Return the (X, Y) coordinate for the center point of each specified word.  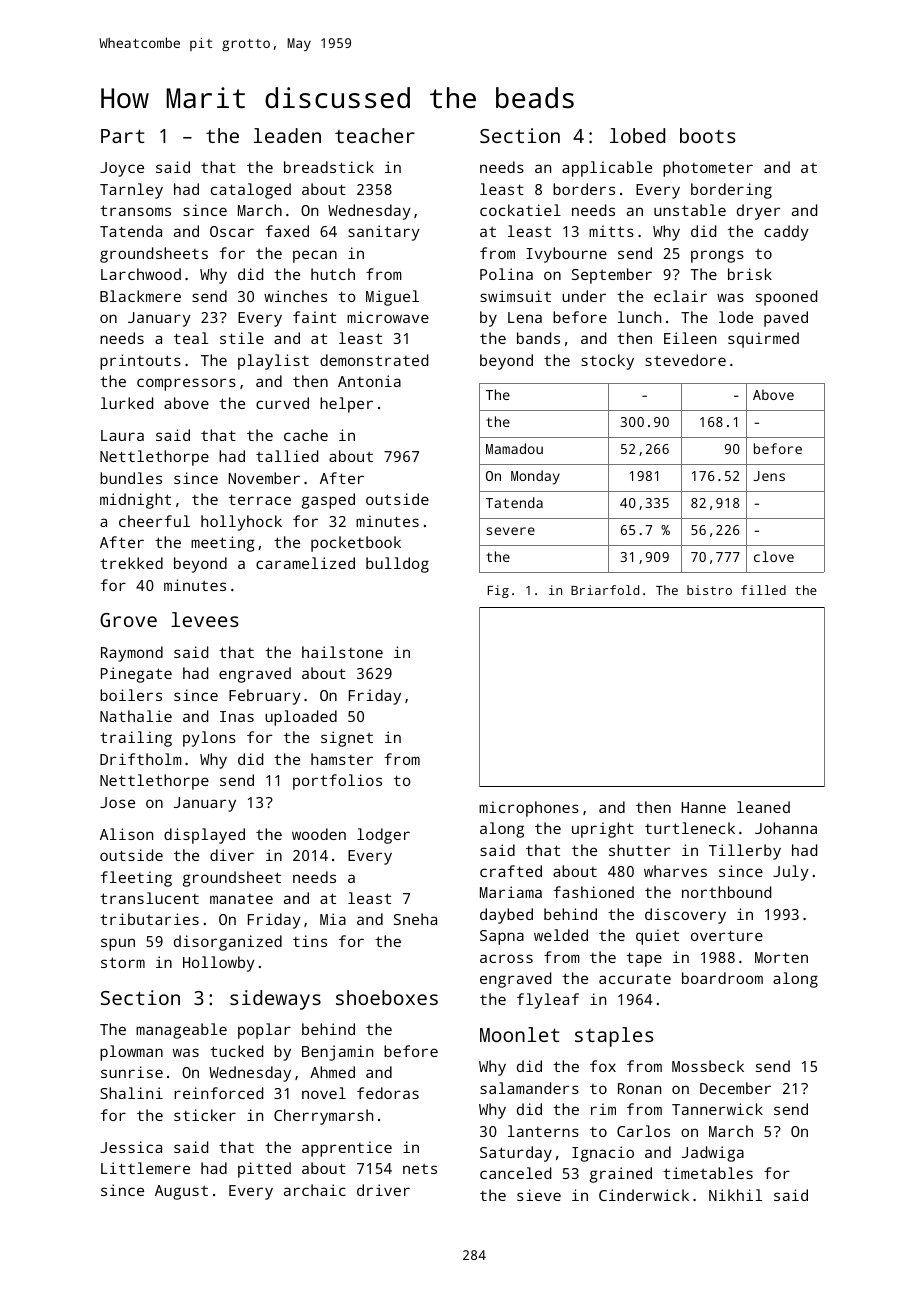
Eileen (690, 338)
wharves (675, 871)
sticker (205, 1115)
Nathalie (136, 716)
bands (538, 338)
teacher (375, 135)
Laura (122, 435)
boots (708, 135)
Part (122, 136)
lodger (383, 836)
